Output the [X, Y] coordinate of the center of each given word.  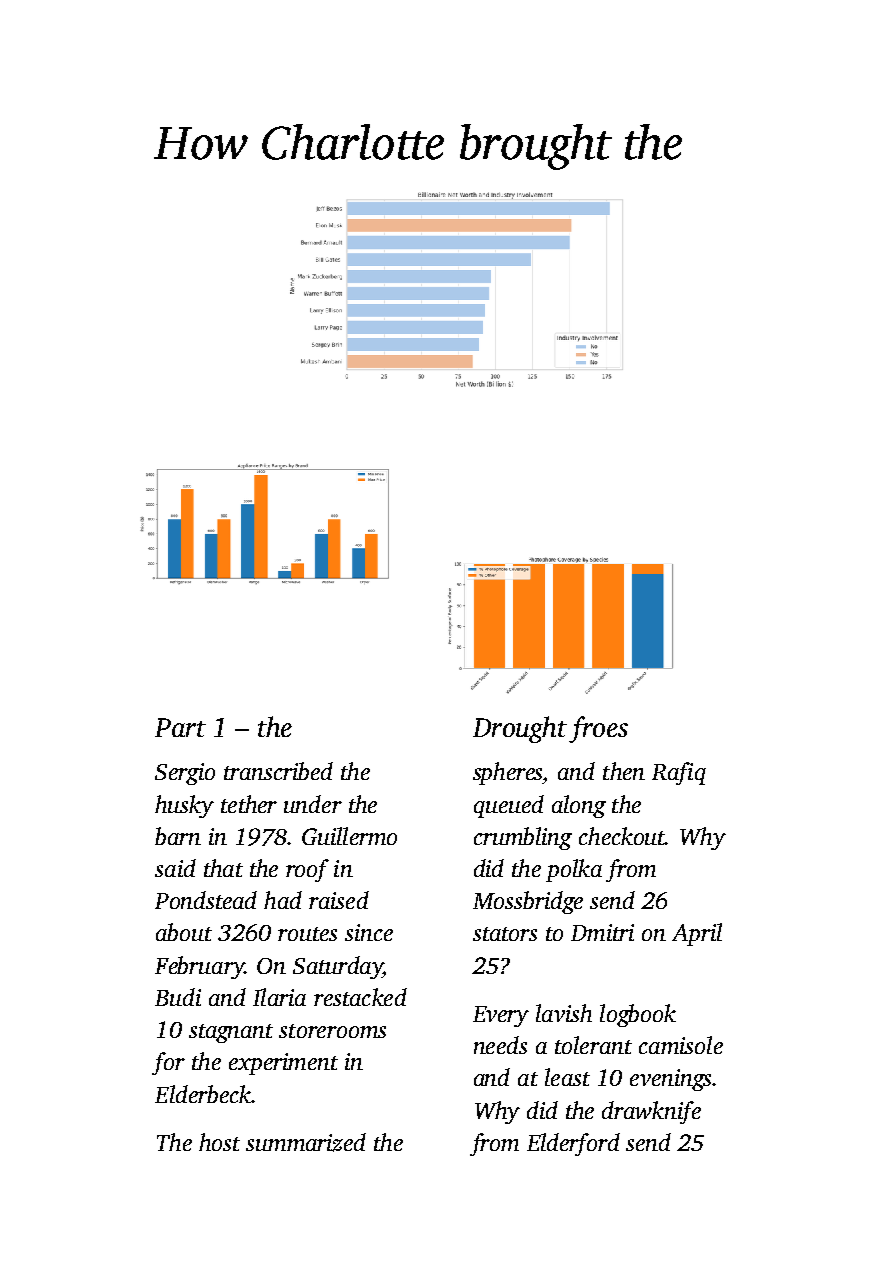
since [369, 932]
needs [500, 1045]
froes [598, 729]
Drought [520, 729]
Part [180, 727]
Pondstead [206, 900]
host [219, 1142]
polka [574, 870]
